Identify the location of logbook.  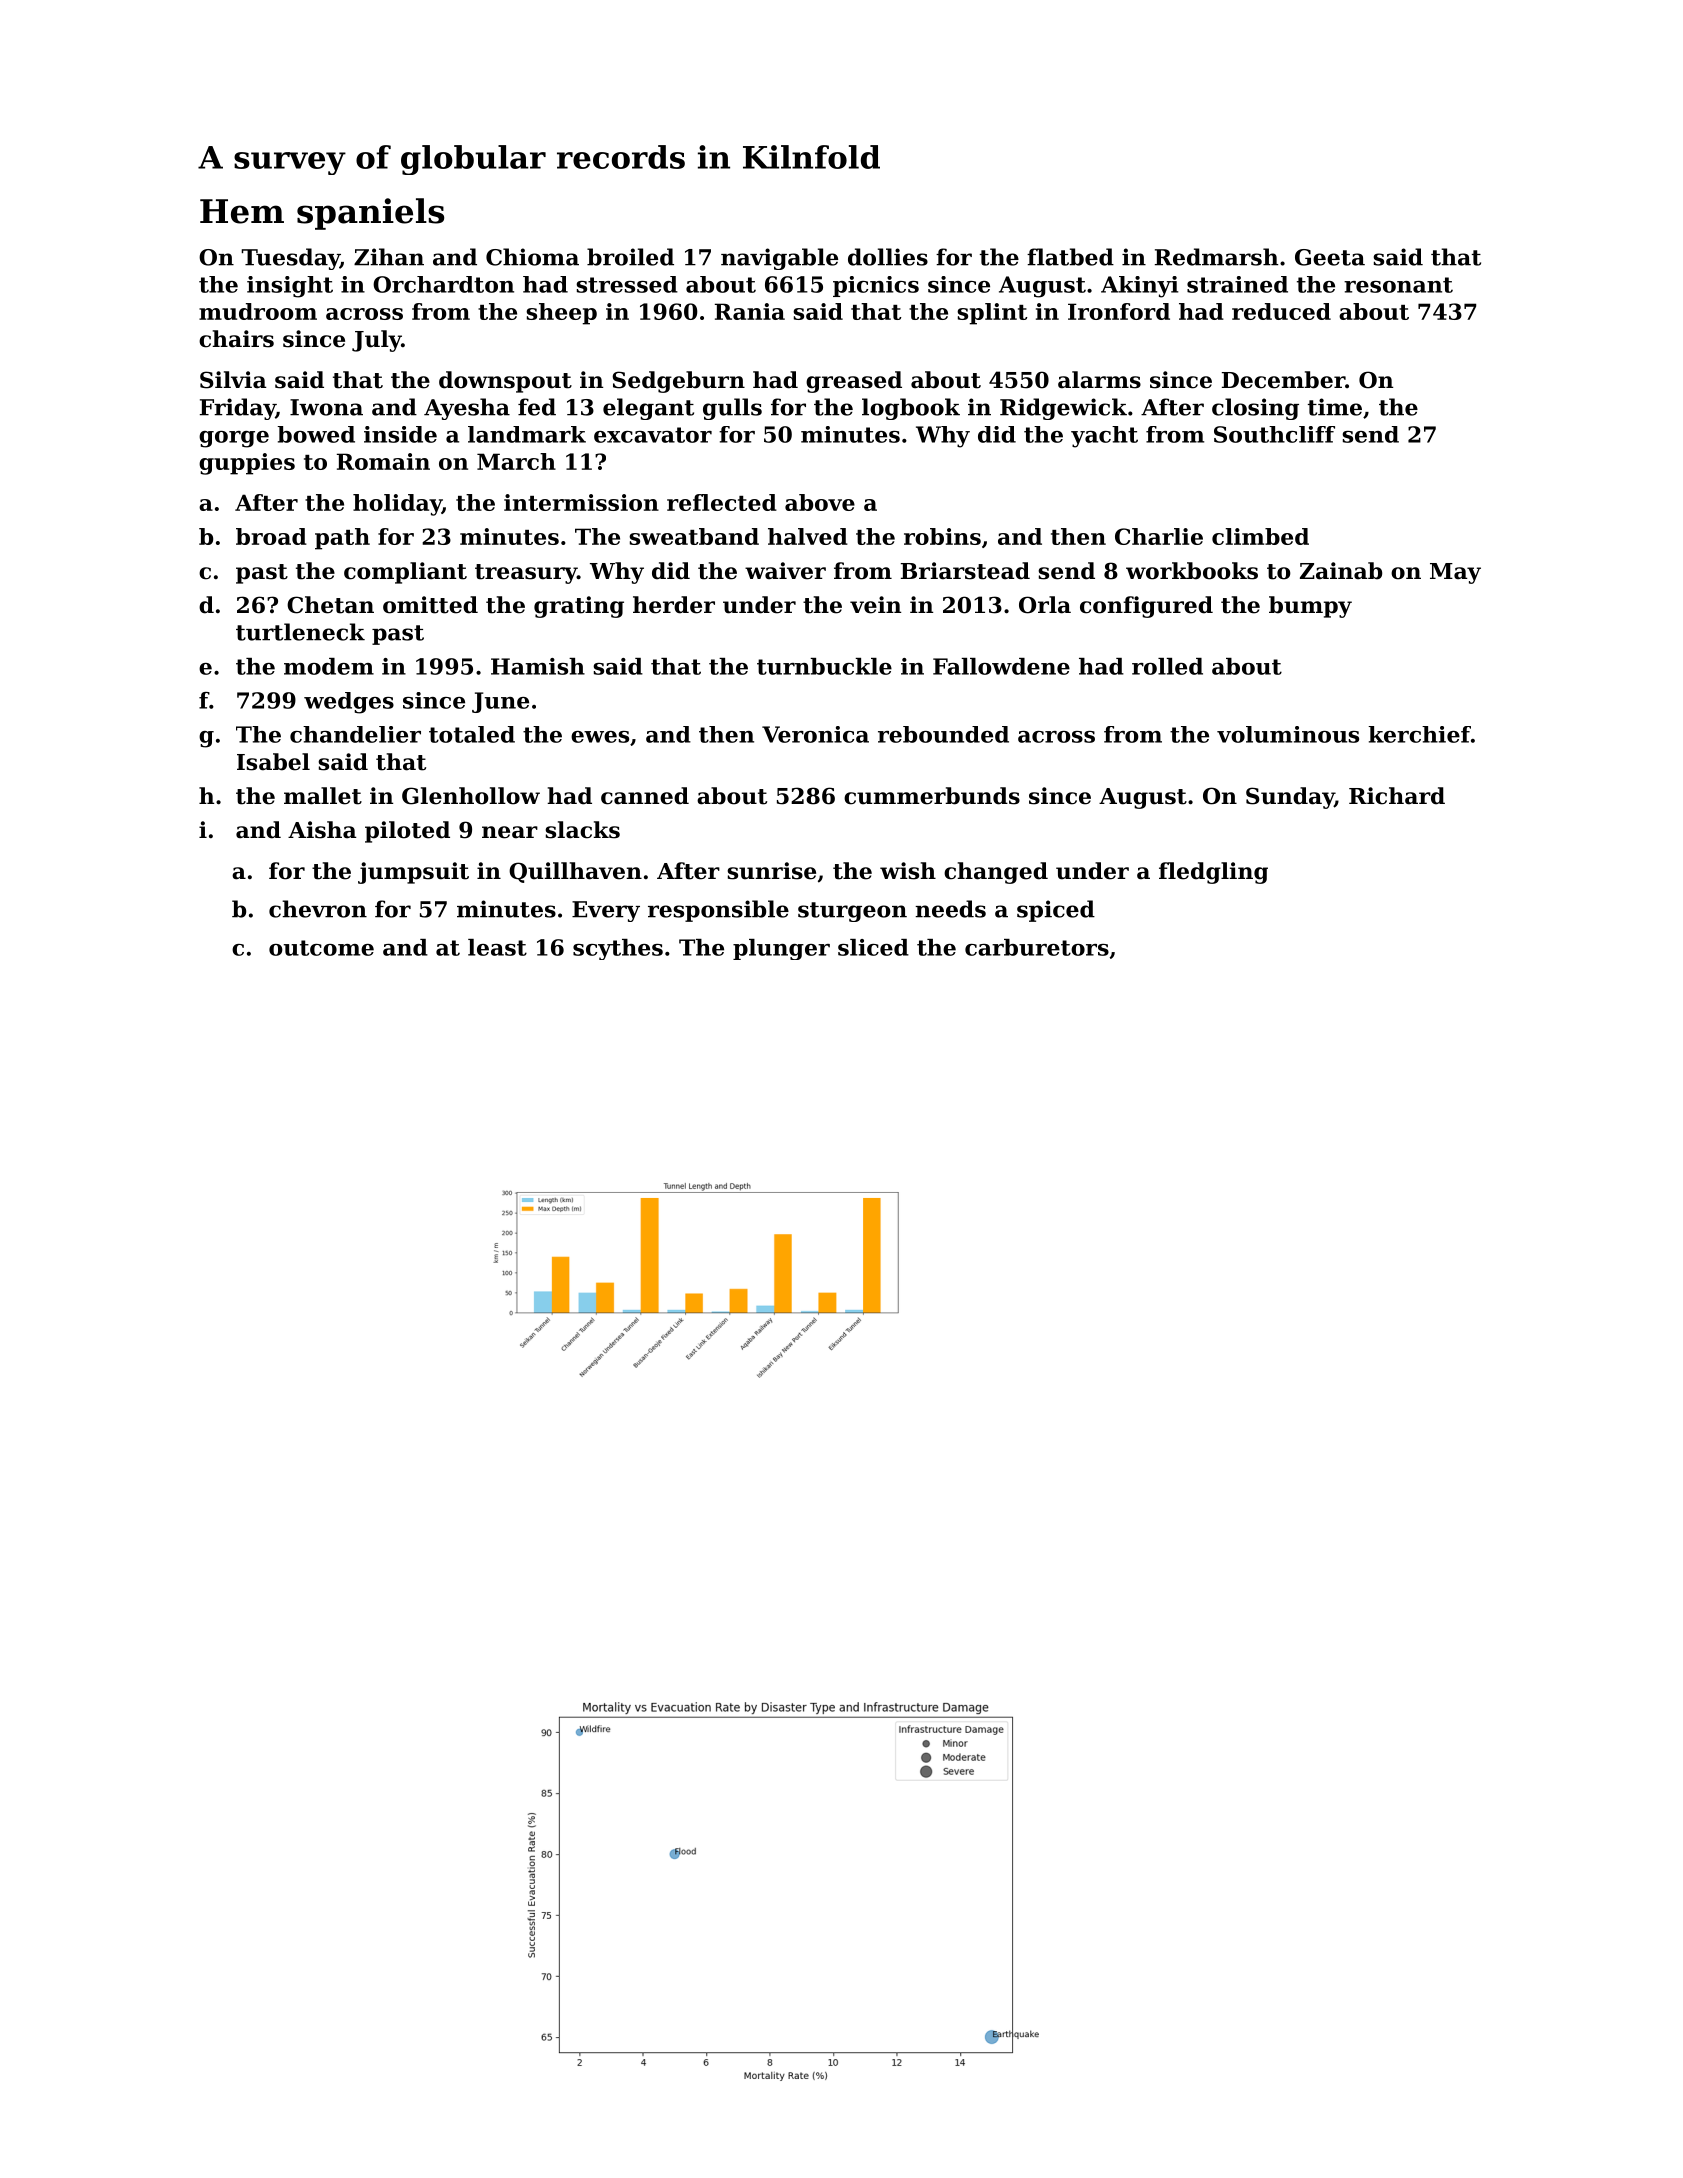
(911, 409).
